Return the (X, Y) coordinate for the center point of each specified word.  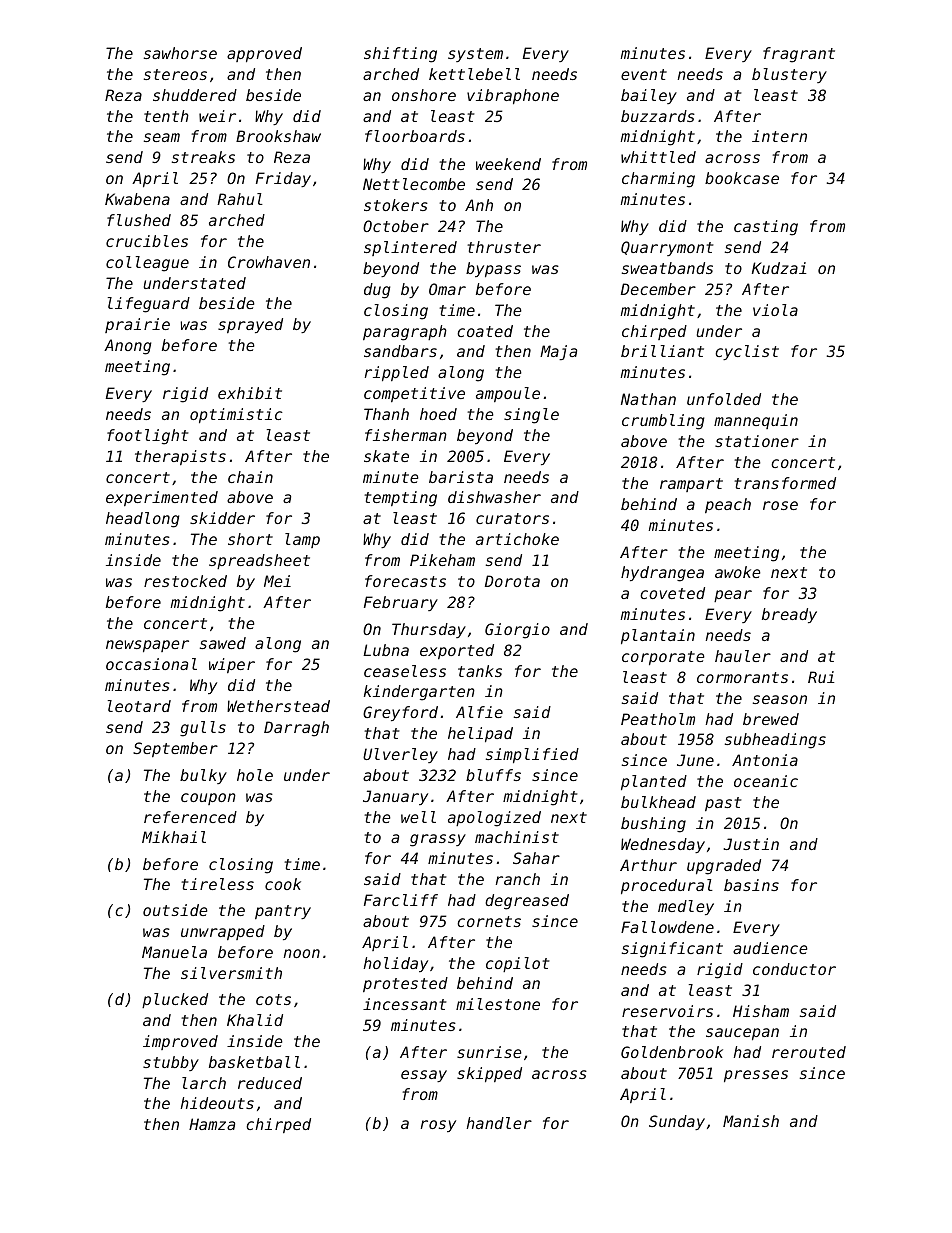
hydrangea (662, 574)
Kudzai (779, 268)
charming (658, 180)
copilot (517, 964)
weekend (508, 164)
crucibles (147, 241)
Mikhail (174, 837)
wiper (232, 665)
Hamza (212, 1124)
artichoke (517, 539)
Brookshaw (278, 136)
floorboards (415, 136)
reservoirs (667, 1011)
